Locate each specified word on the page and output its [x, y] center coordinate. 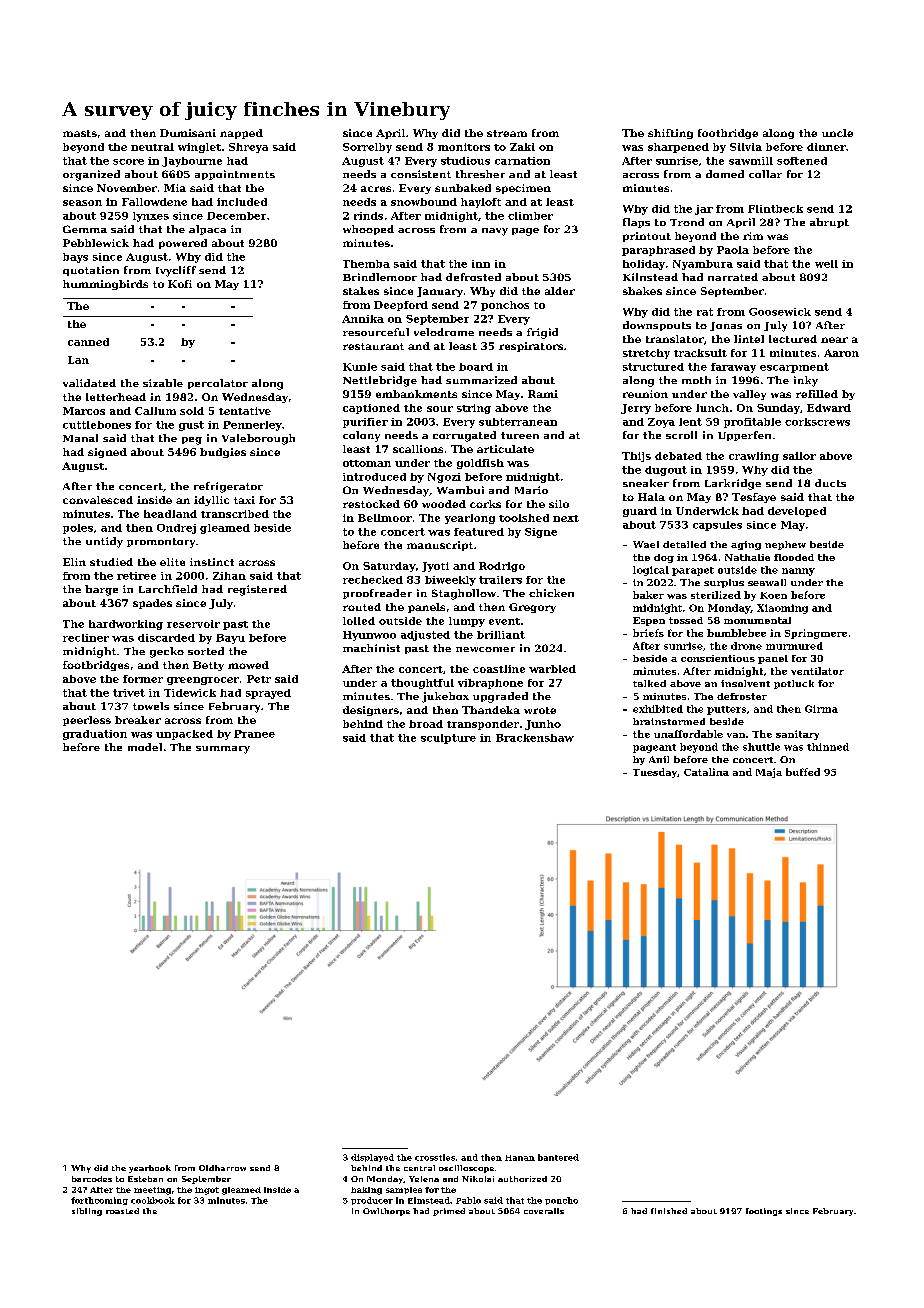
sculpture [448, 739]
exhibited [658, 709]
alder [560, 291]
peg [192, 441]
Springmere [816, 634]
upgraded [500, 697]
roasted [122, 1211]
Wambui [460, 490]
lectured [793, 339]
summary [223, 750]
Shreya [248, 148]
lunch [712, 408]
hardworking [126, 625]
